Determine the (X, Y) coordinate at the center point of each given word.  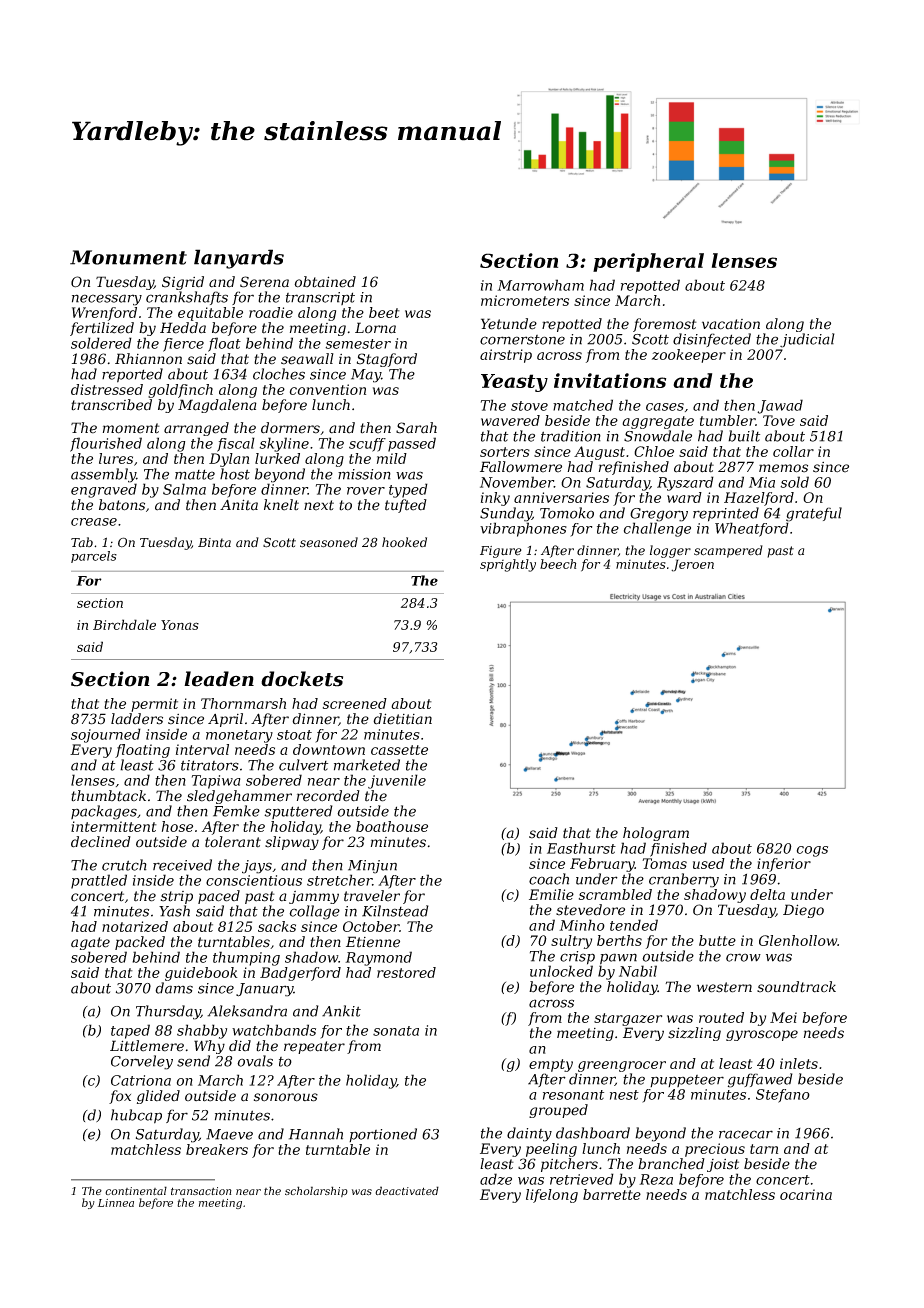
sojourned (106, 735)
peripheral (648, 262)
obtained (325, 282)
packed (140, 943)
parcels (94, 557)
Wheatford (752, 529)
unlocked (561, 971)
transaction (201, 1191)
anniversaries (561, 497)
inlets (799, 1063)
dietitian (402, 719)
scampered (728, 551)
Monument (128, 257)
